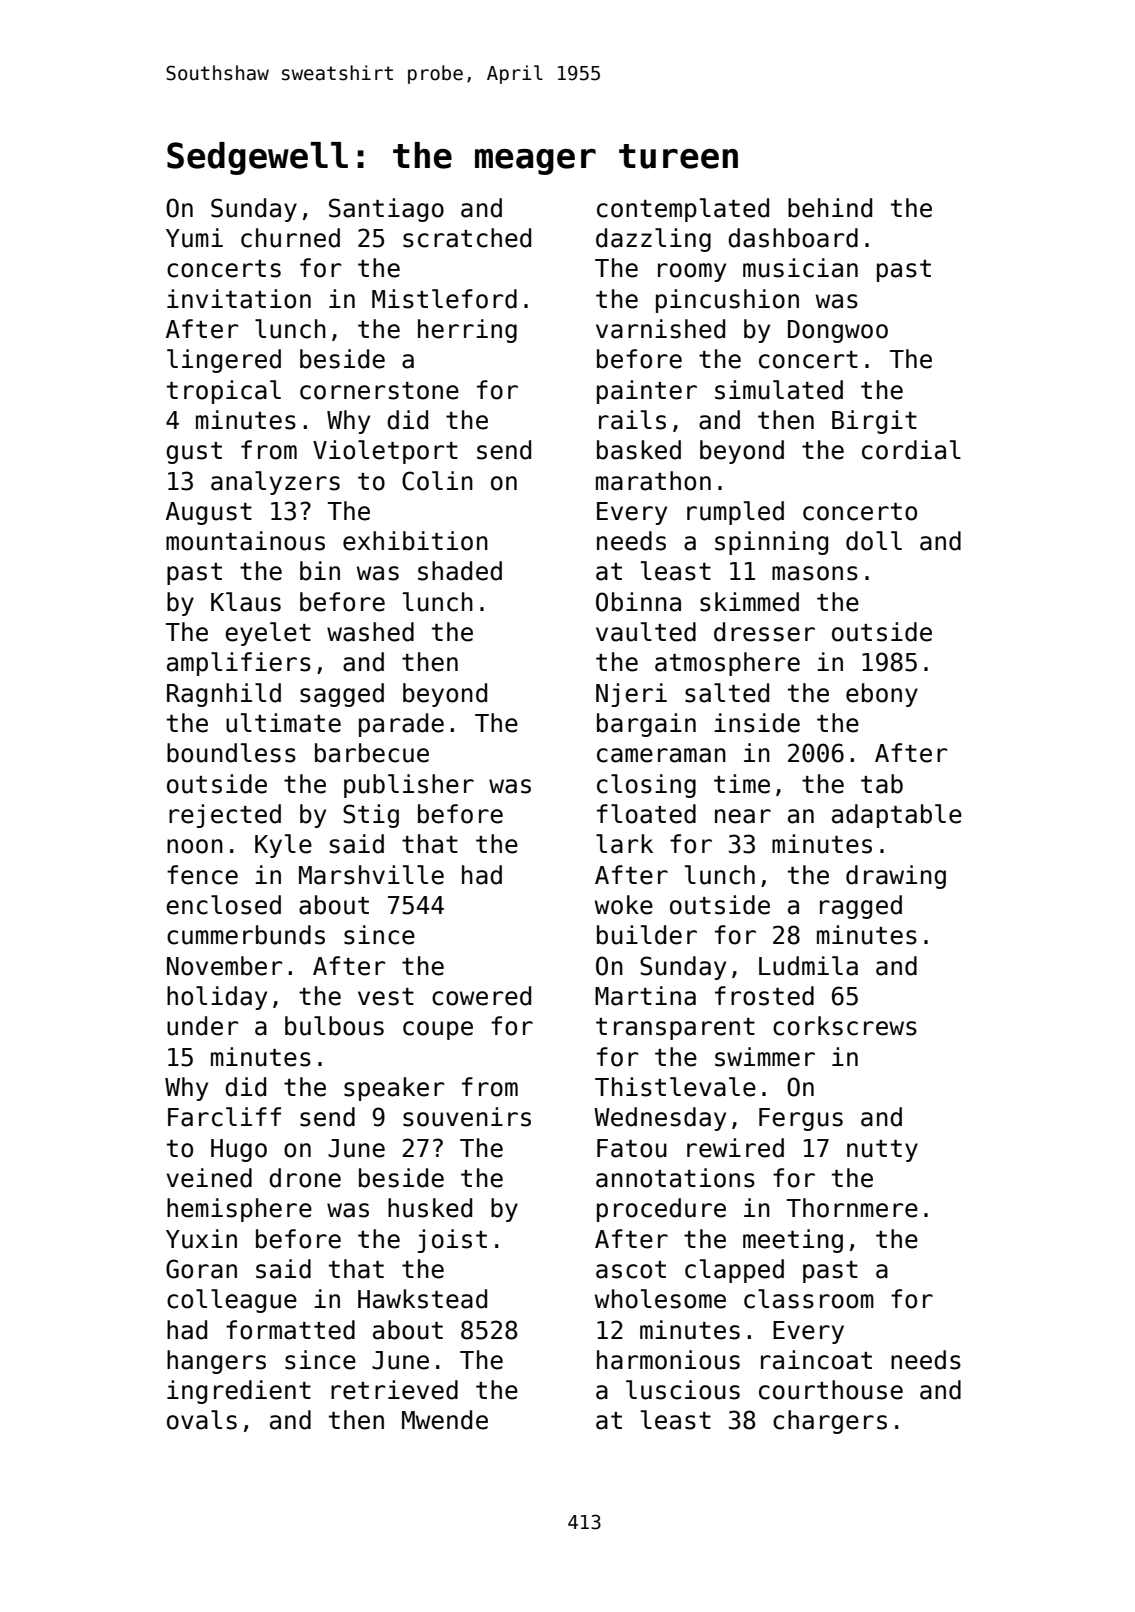 This page has height=1612, width=1135. I want to click on chargers, so click(830, 1422).
